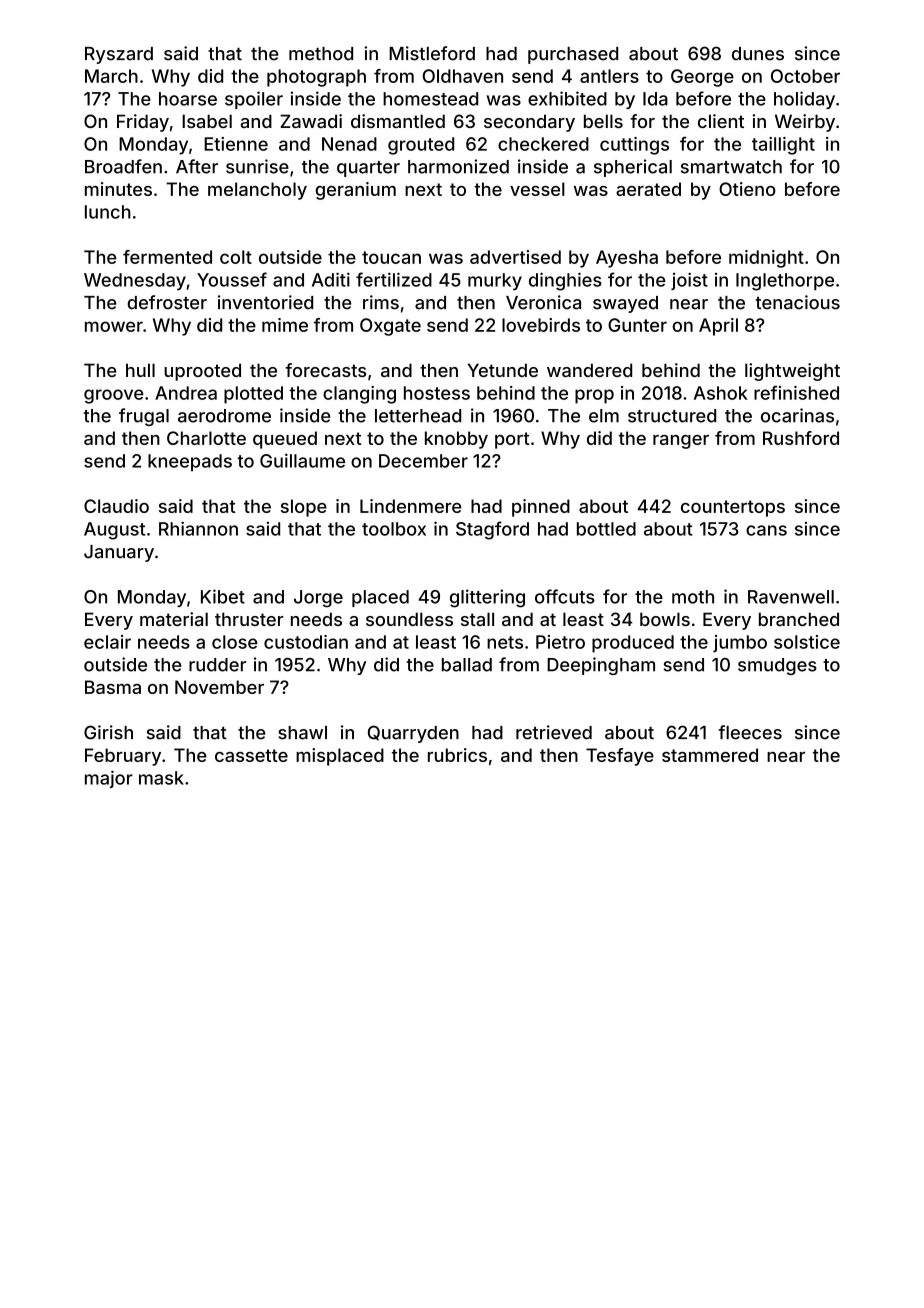 Image resolution: width=924 pixels, height=1308 pixels. What do you see at coordinates (750, 732) in the page?
I see `fleeces` at bounding box center [750, 732].
